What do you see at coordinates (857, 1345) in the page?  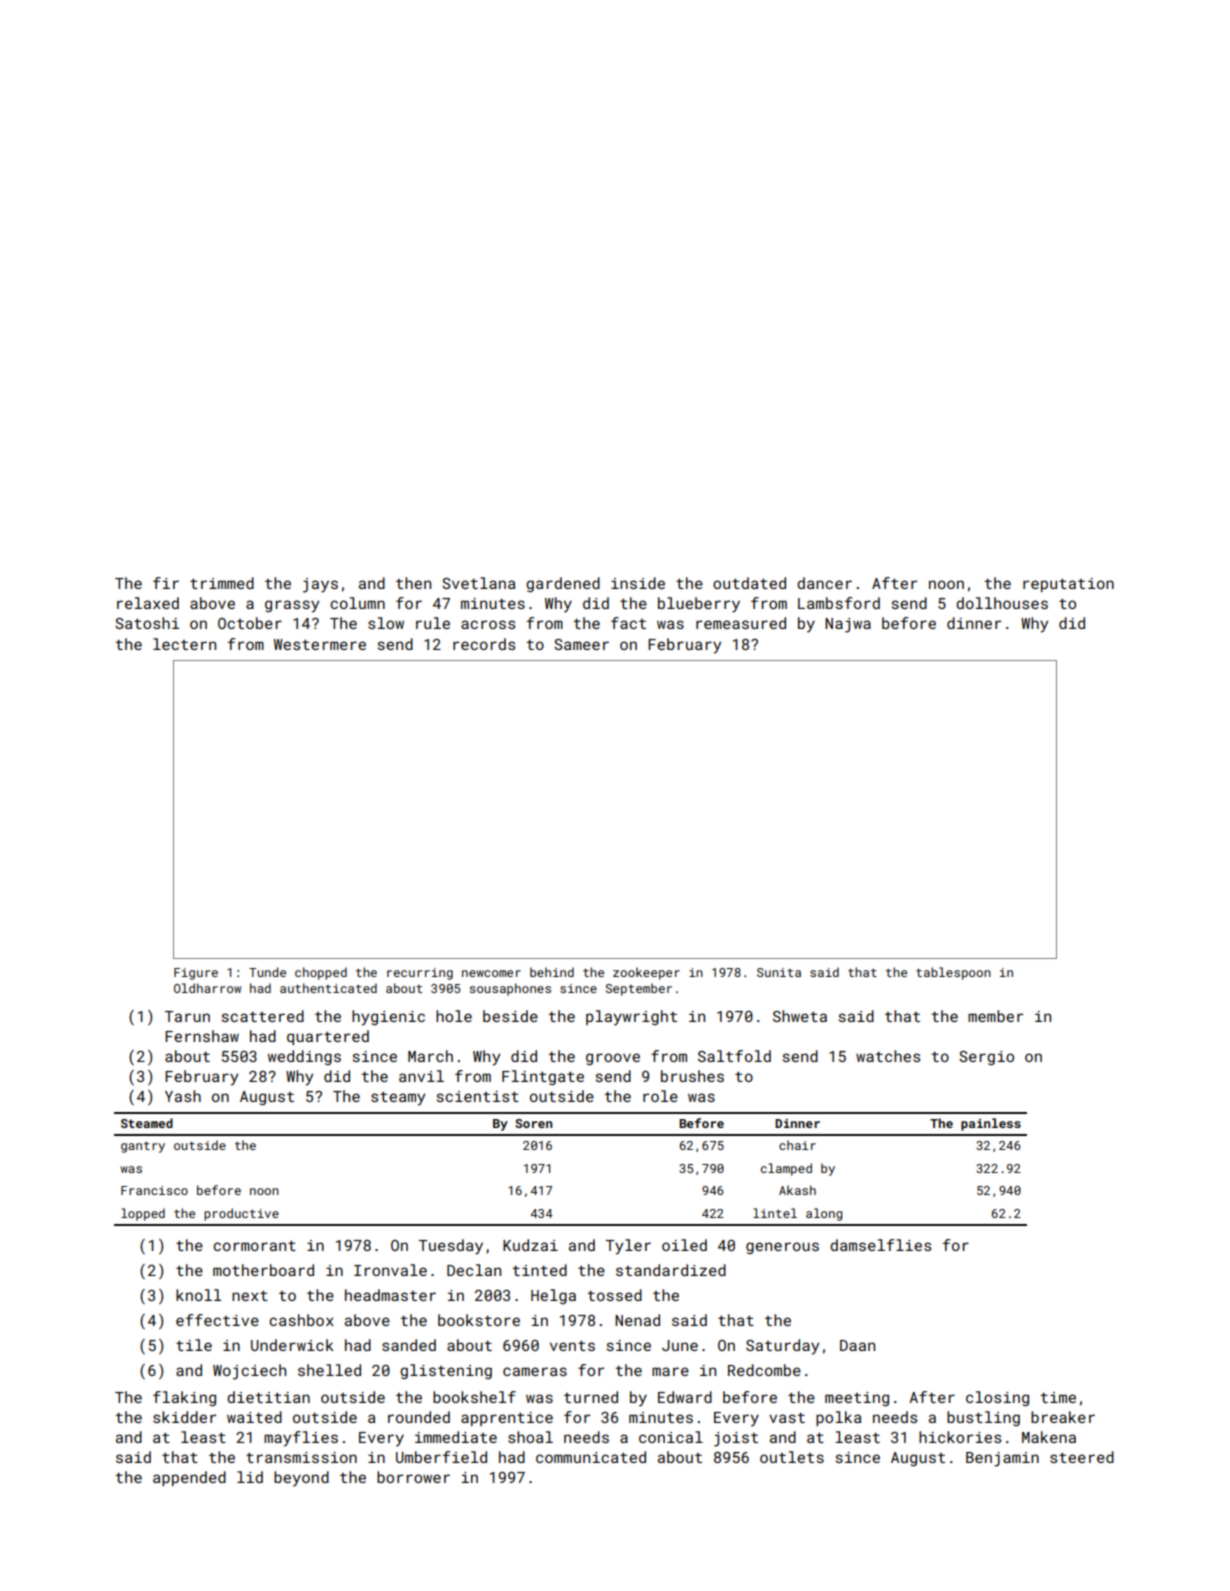 I see `Daan` at bounding box center [857, 1345].
